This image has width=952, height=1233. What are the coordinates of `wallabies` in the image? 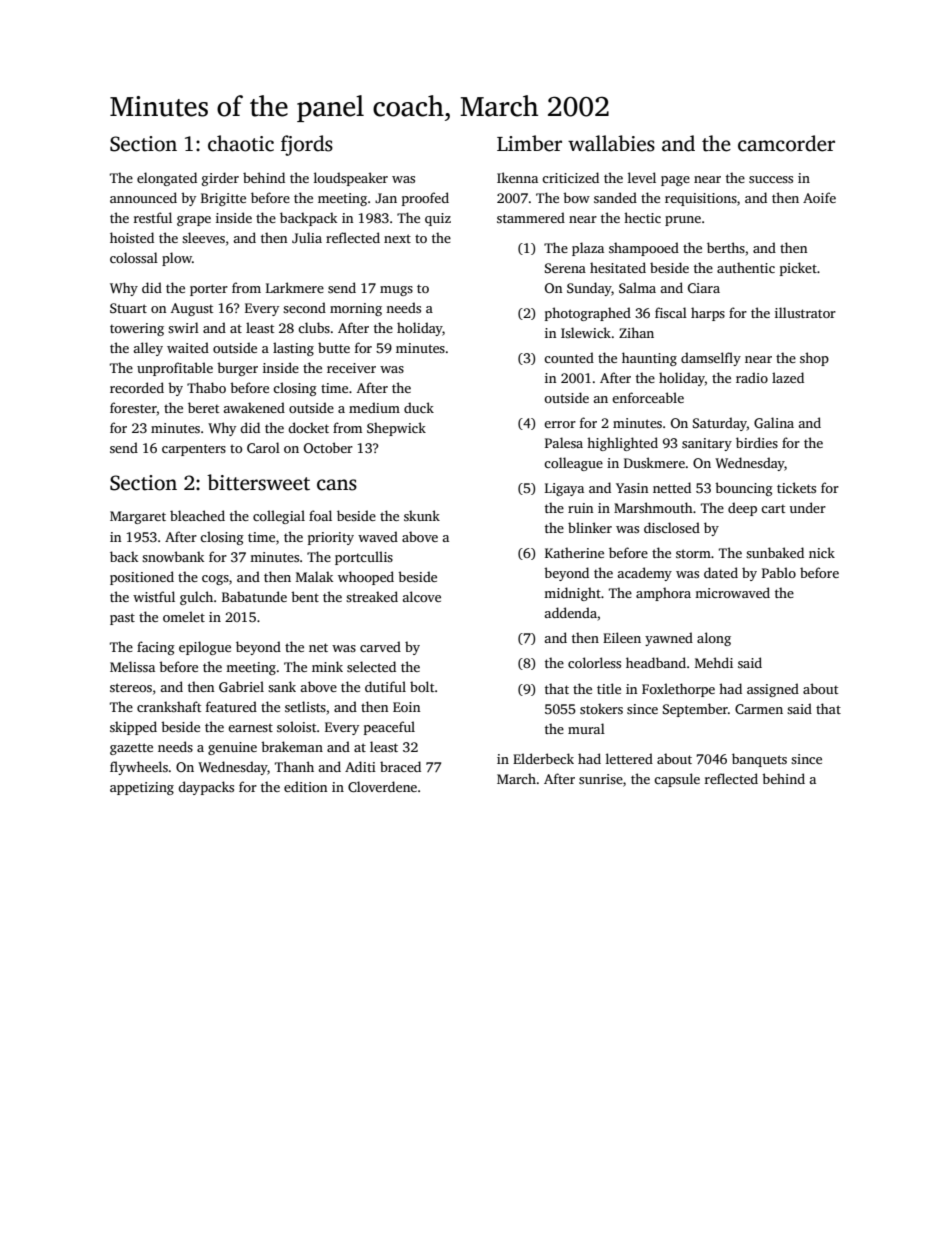 It's located at (611, 143).
